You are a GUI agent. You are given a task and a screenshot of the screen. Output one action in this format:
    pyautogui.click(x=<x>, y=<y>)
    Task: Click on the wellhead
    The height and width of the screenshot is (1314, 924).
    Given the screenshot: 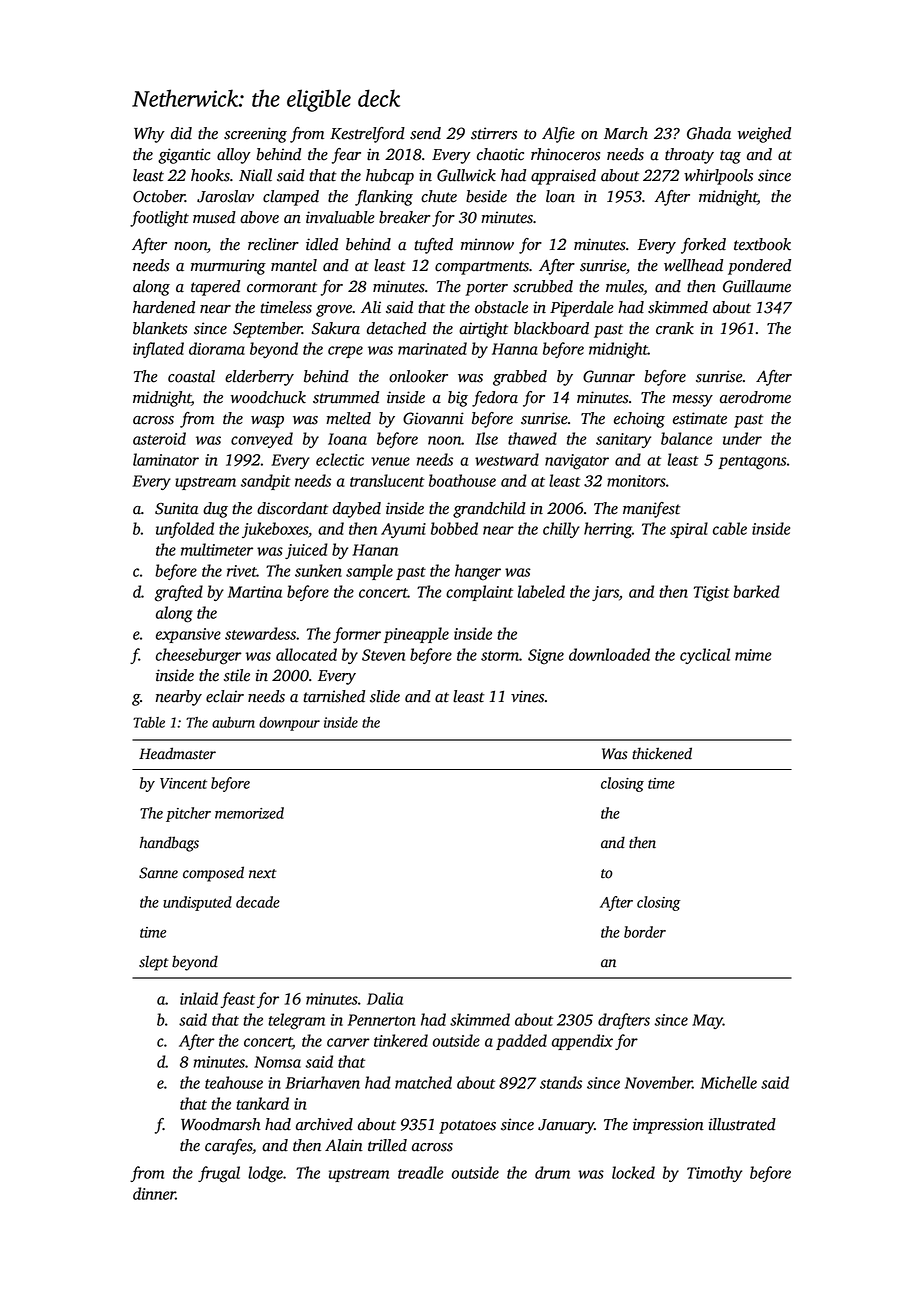 What is the action you would take?
    pyautogui.click(x=693, y=265)
